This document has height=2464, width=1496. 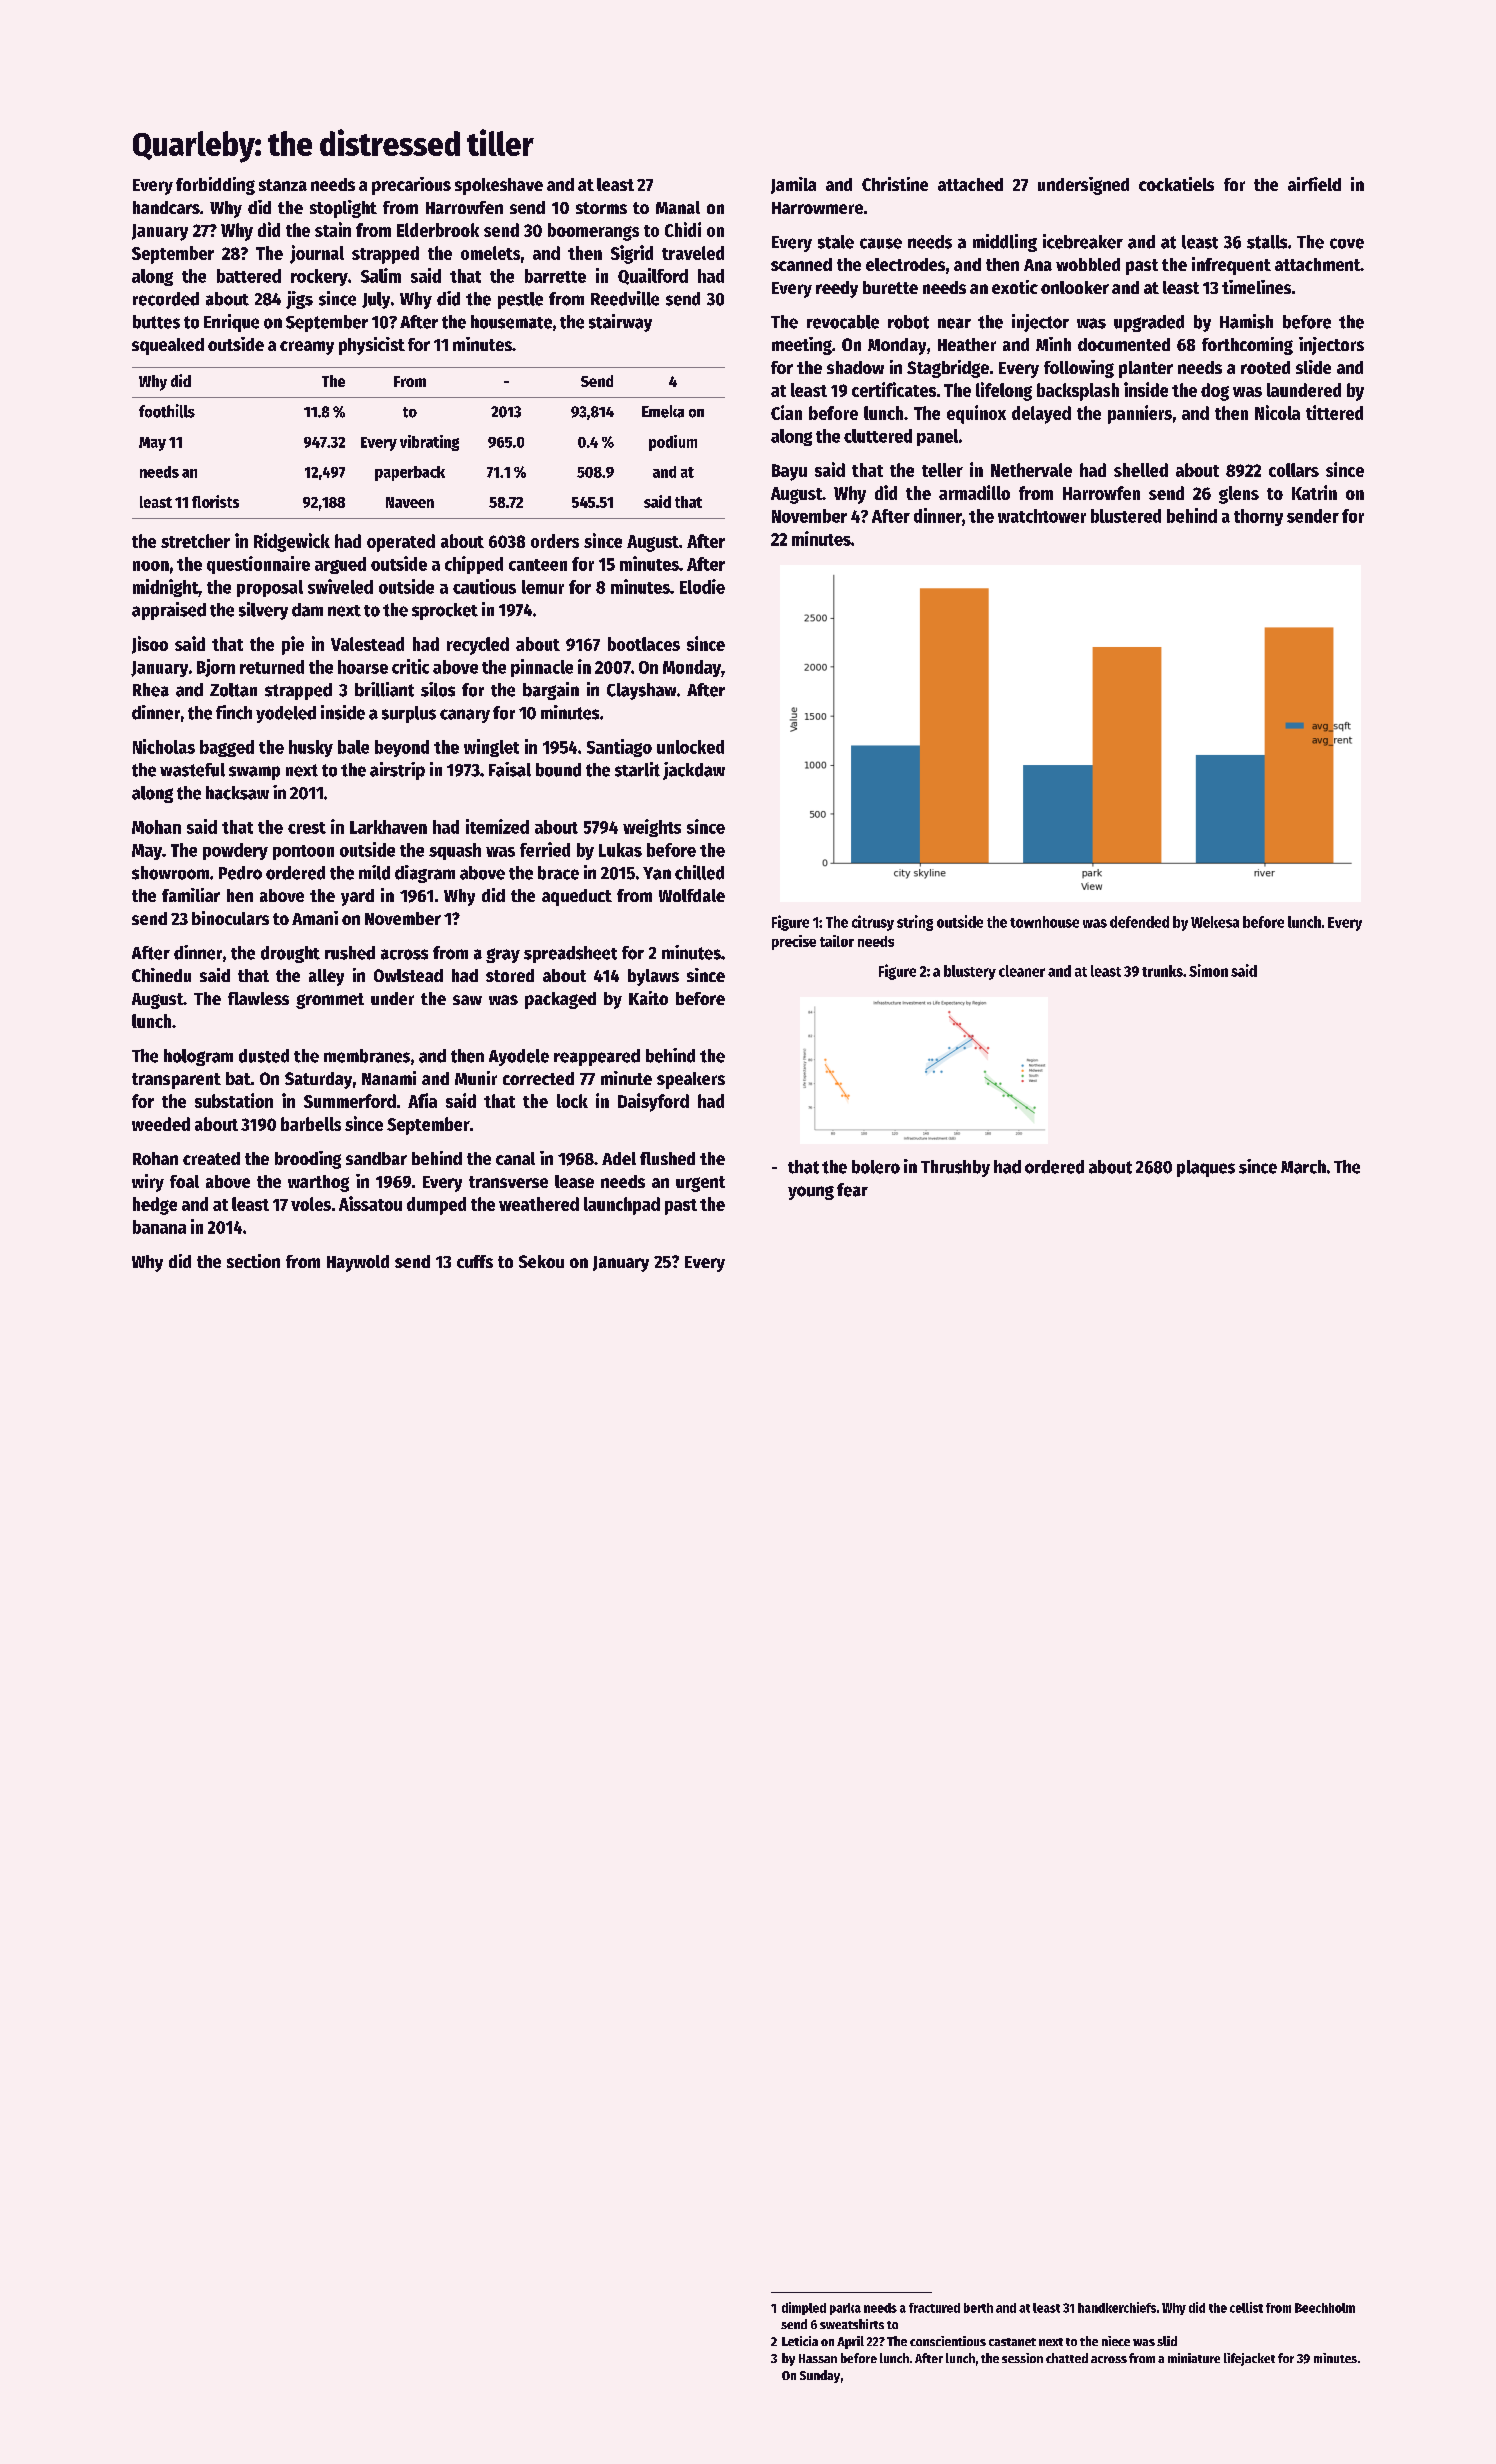 I want to click on cellist, so click(x=1246, y=2307).
